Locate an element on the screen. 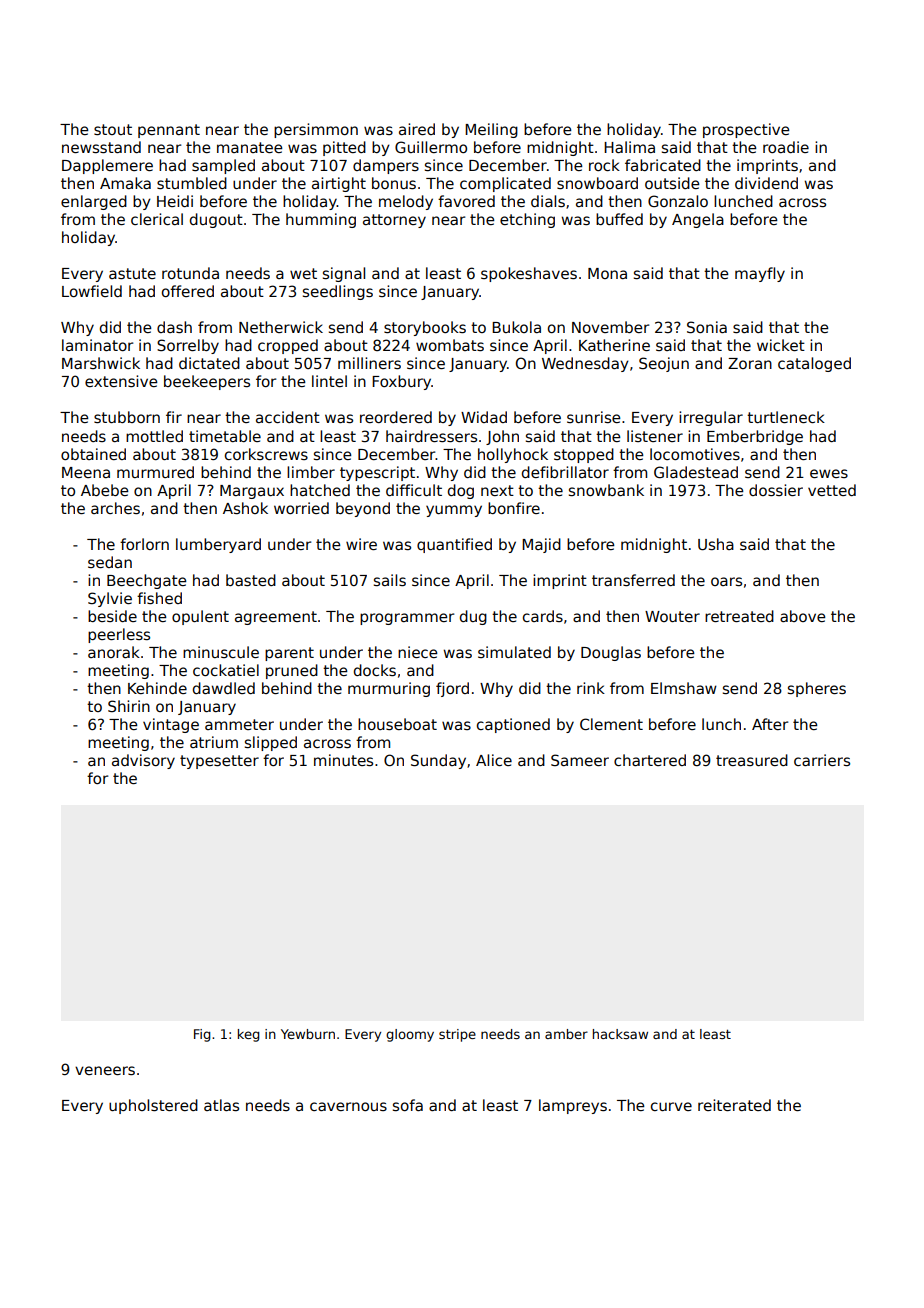 The height and width of the screenshot is (1308, 924). basted is located at coordinates (251, 580).
